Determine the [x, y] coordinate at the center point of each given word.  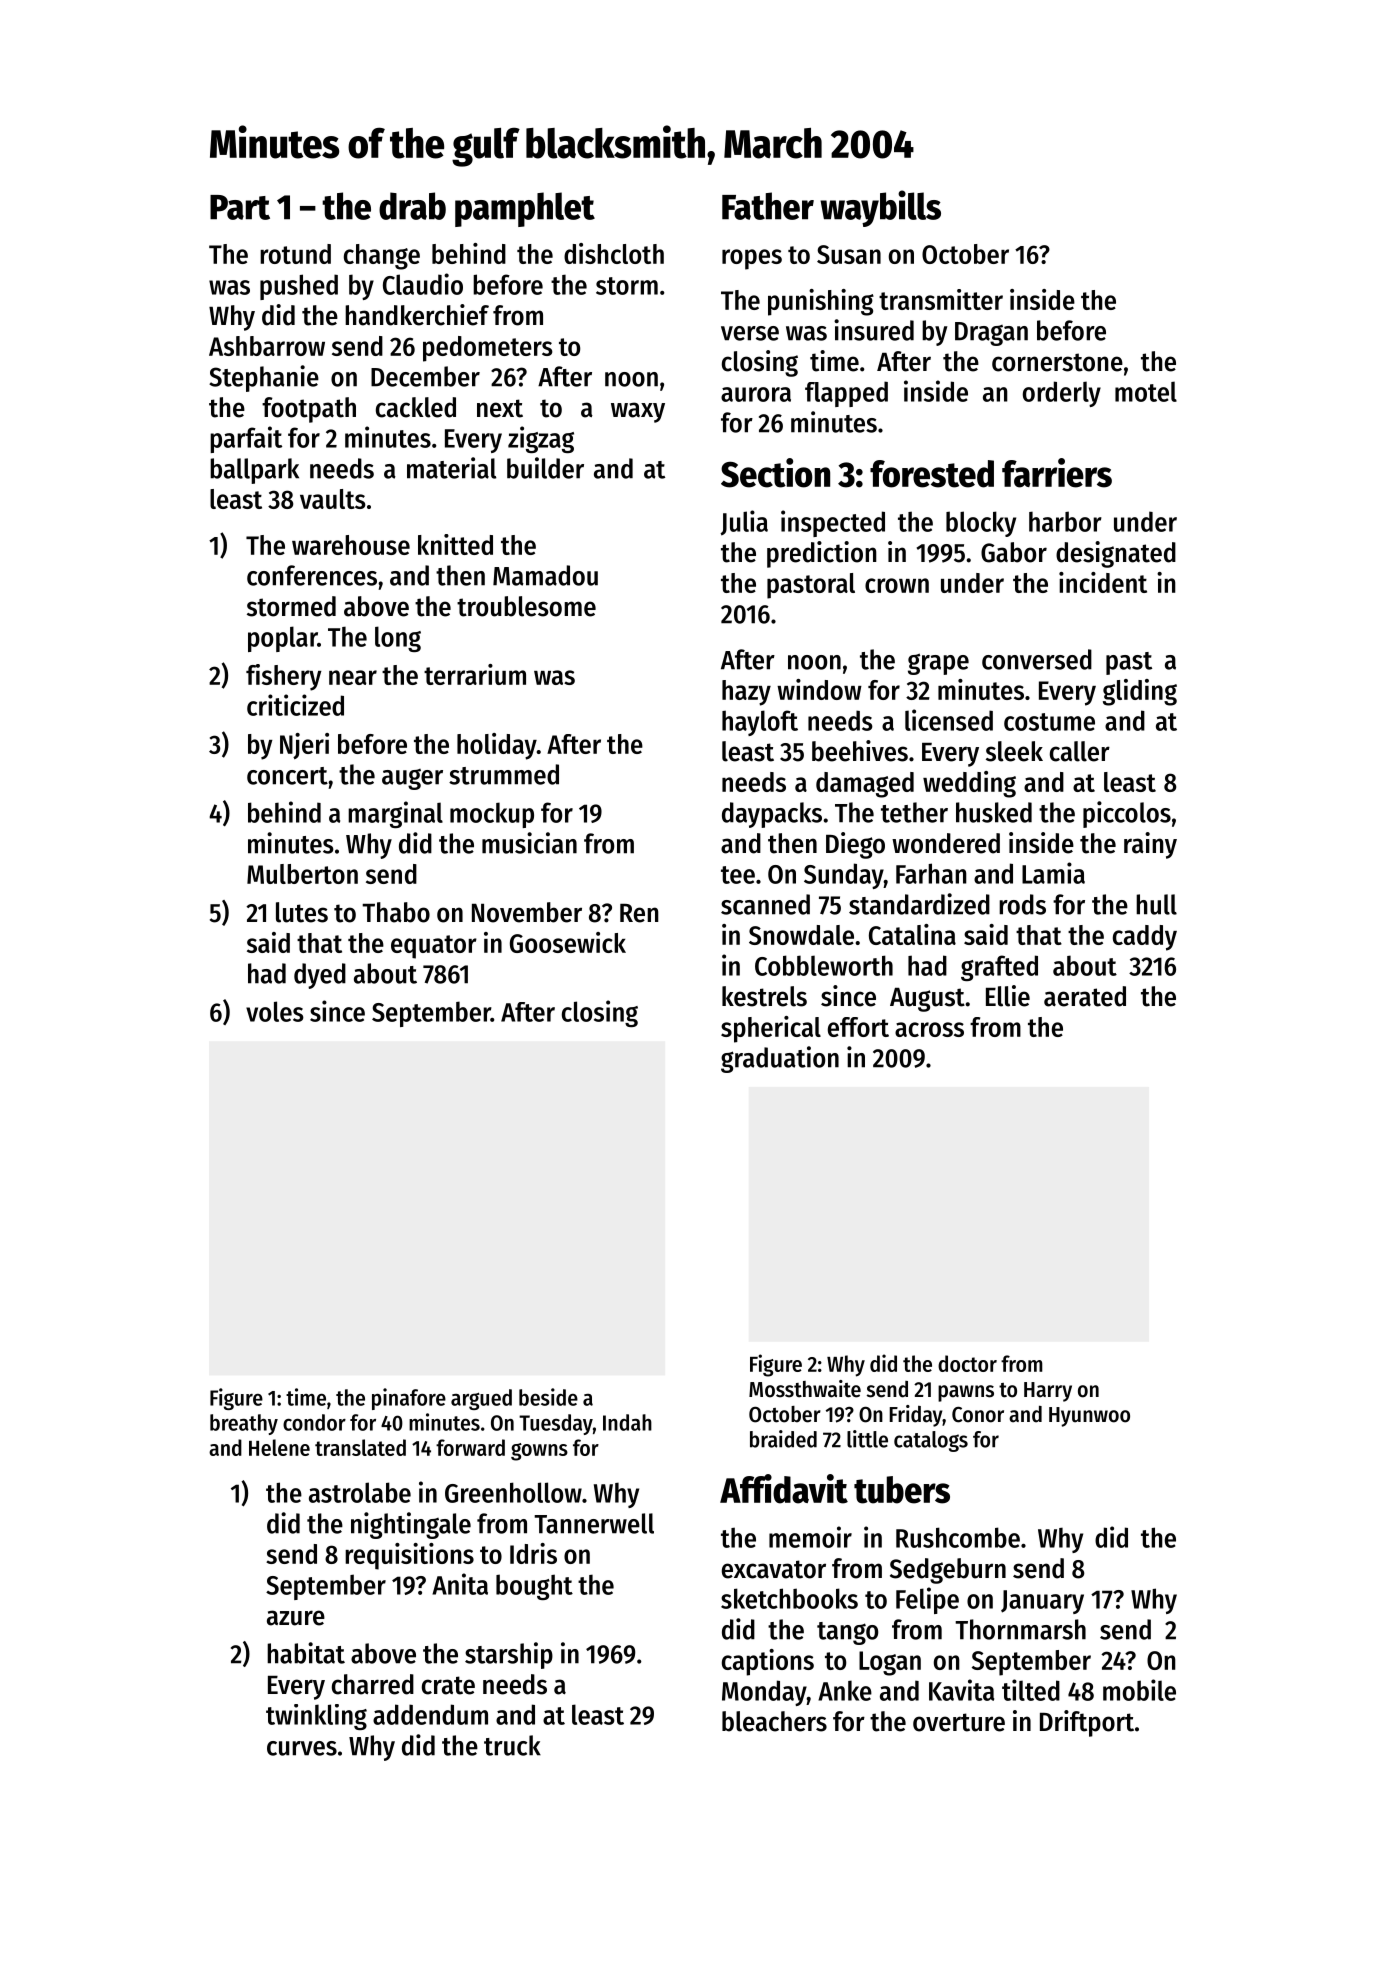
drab [412, 206]
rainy [1150, 845]
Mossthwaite [805, 1389]
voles [275, 1011]
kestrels [764, 996]
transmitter [941, 299]
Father [768, 206]
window [819, 689]
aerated [1085, 996]
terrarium [475, 674]
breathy [244, 1424]
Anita [460, 1584]
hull [1156, 904]
